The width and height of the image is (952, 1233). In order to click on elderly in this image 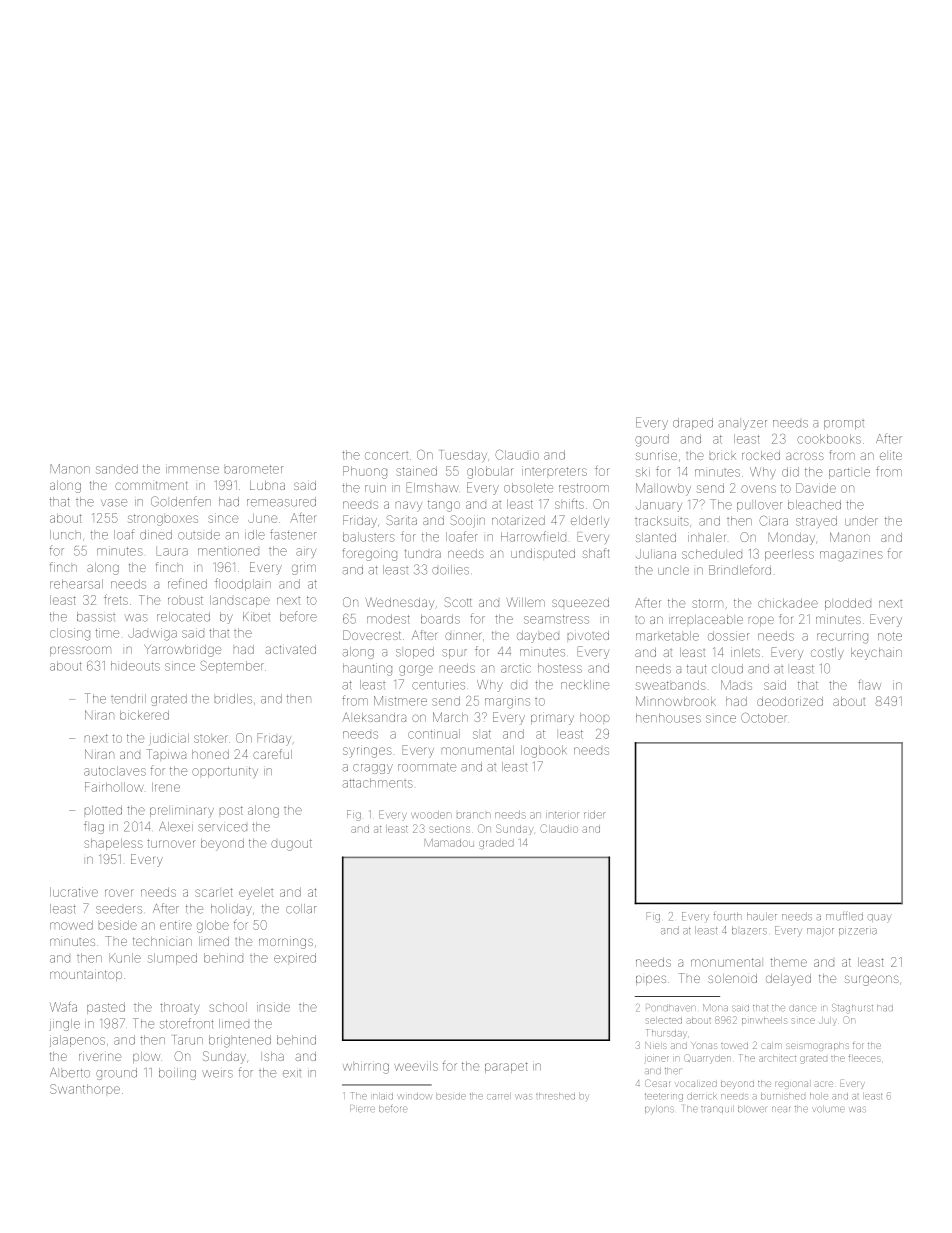, I will do `click(590, 522)`.
